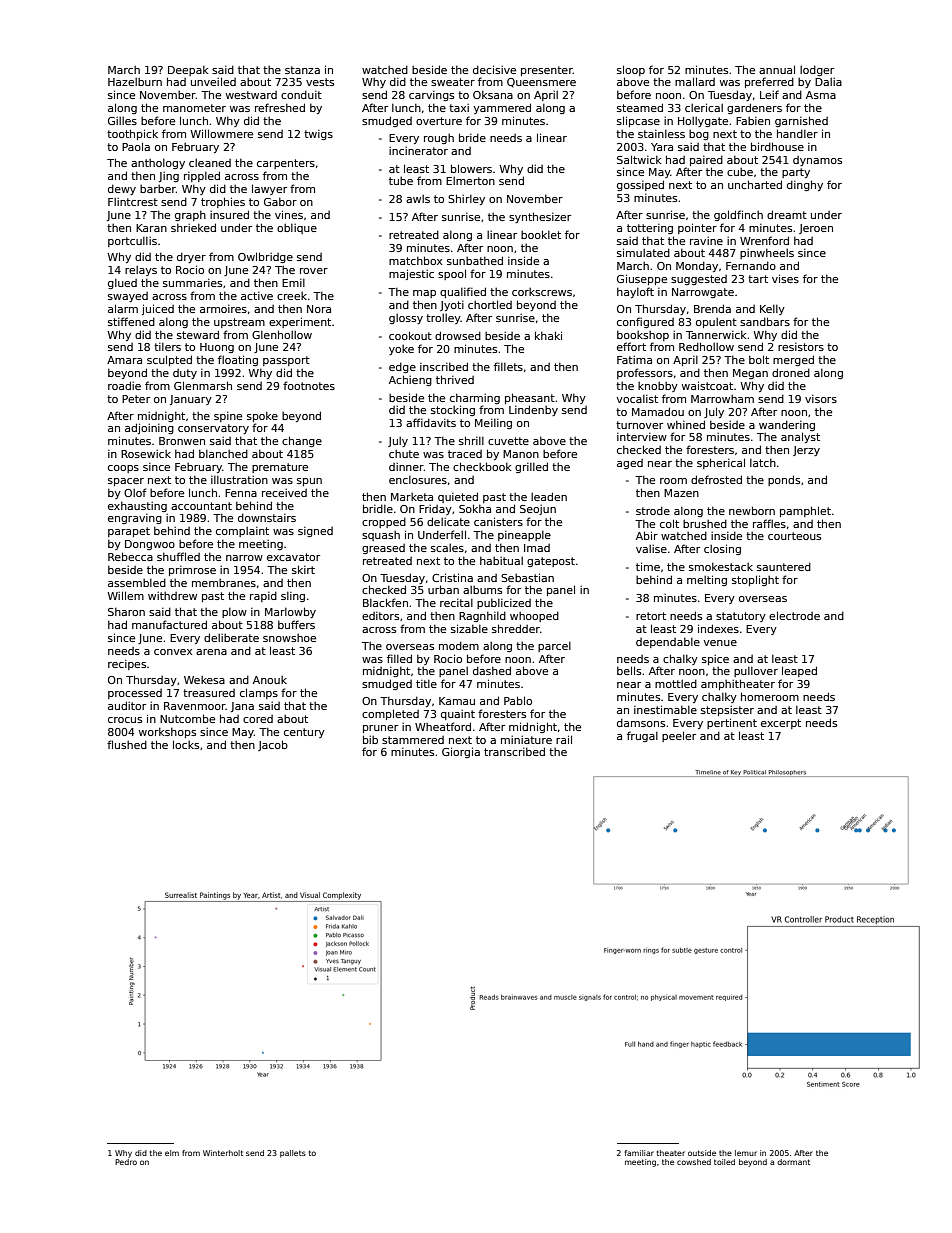 This document has width=952, height=1233. Describe the element at coordinates (527, 577) in the document. I see `Sebastian` at that location.
